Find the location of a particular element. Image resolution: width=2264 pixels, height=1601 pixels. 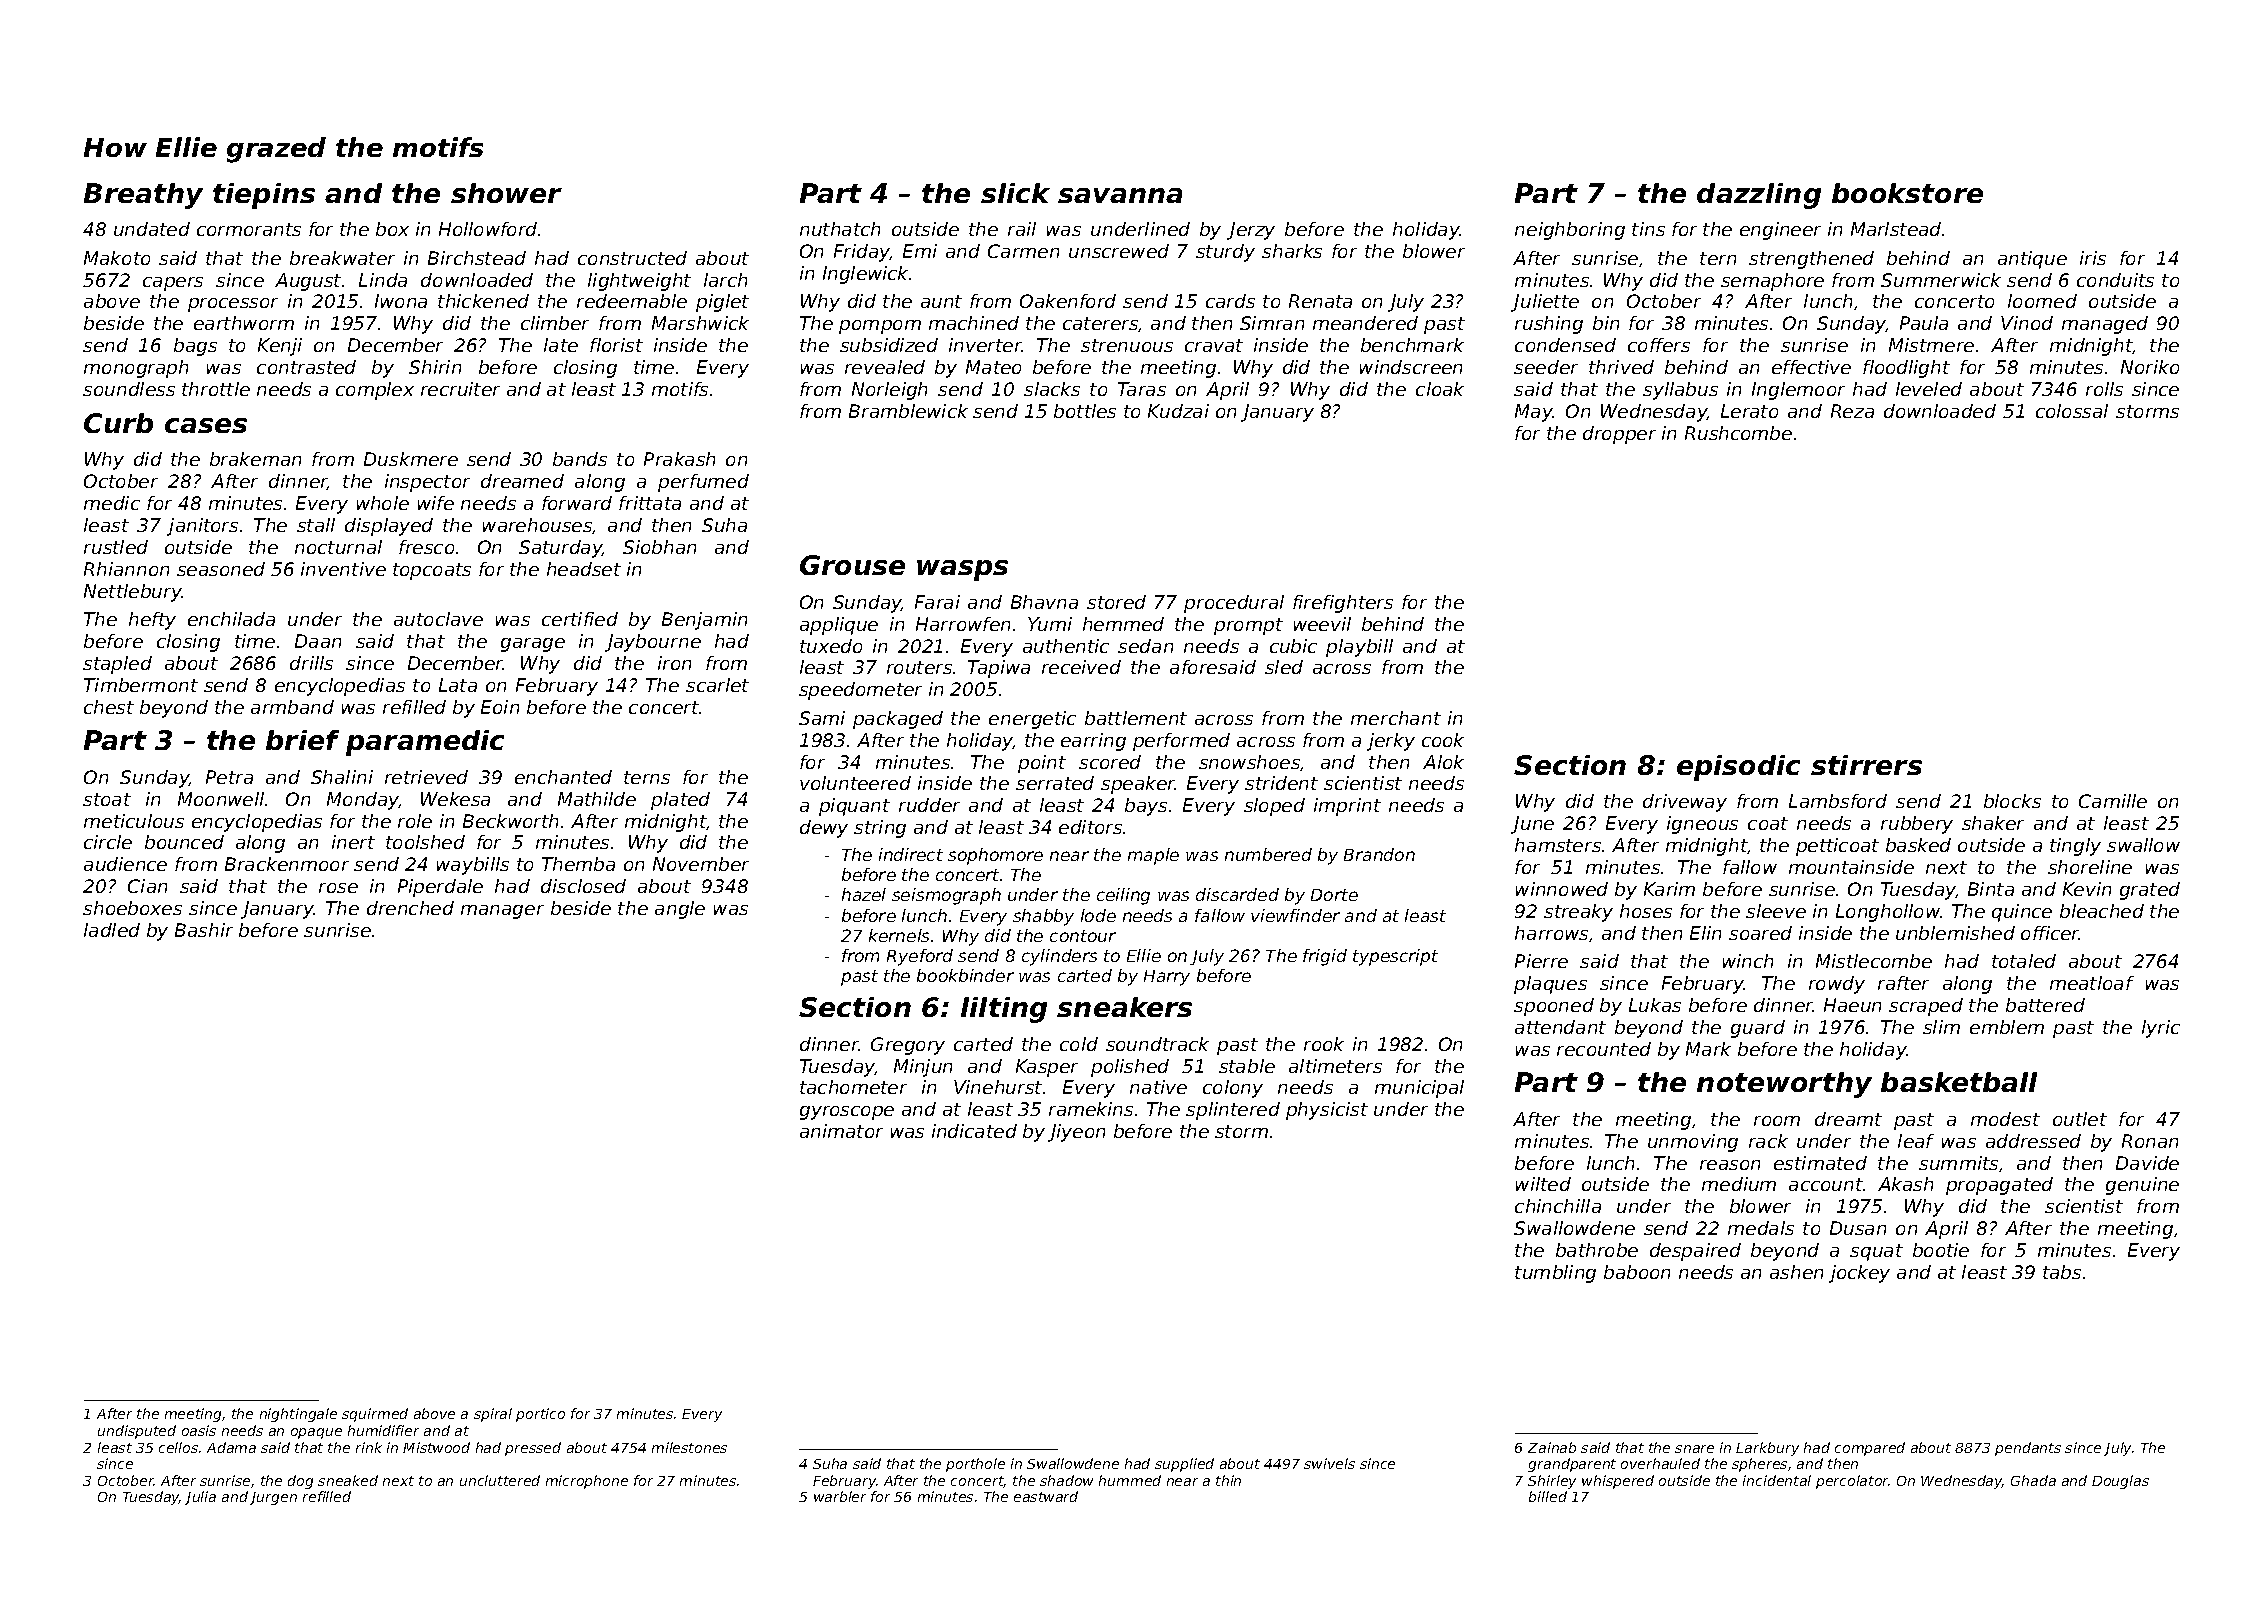

recruiter is located at coordinates (460, 389).
